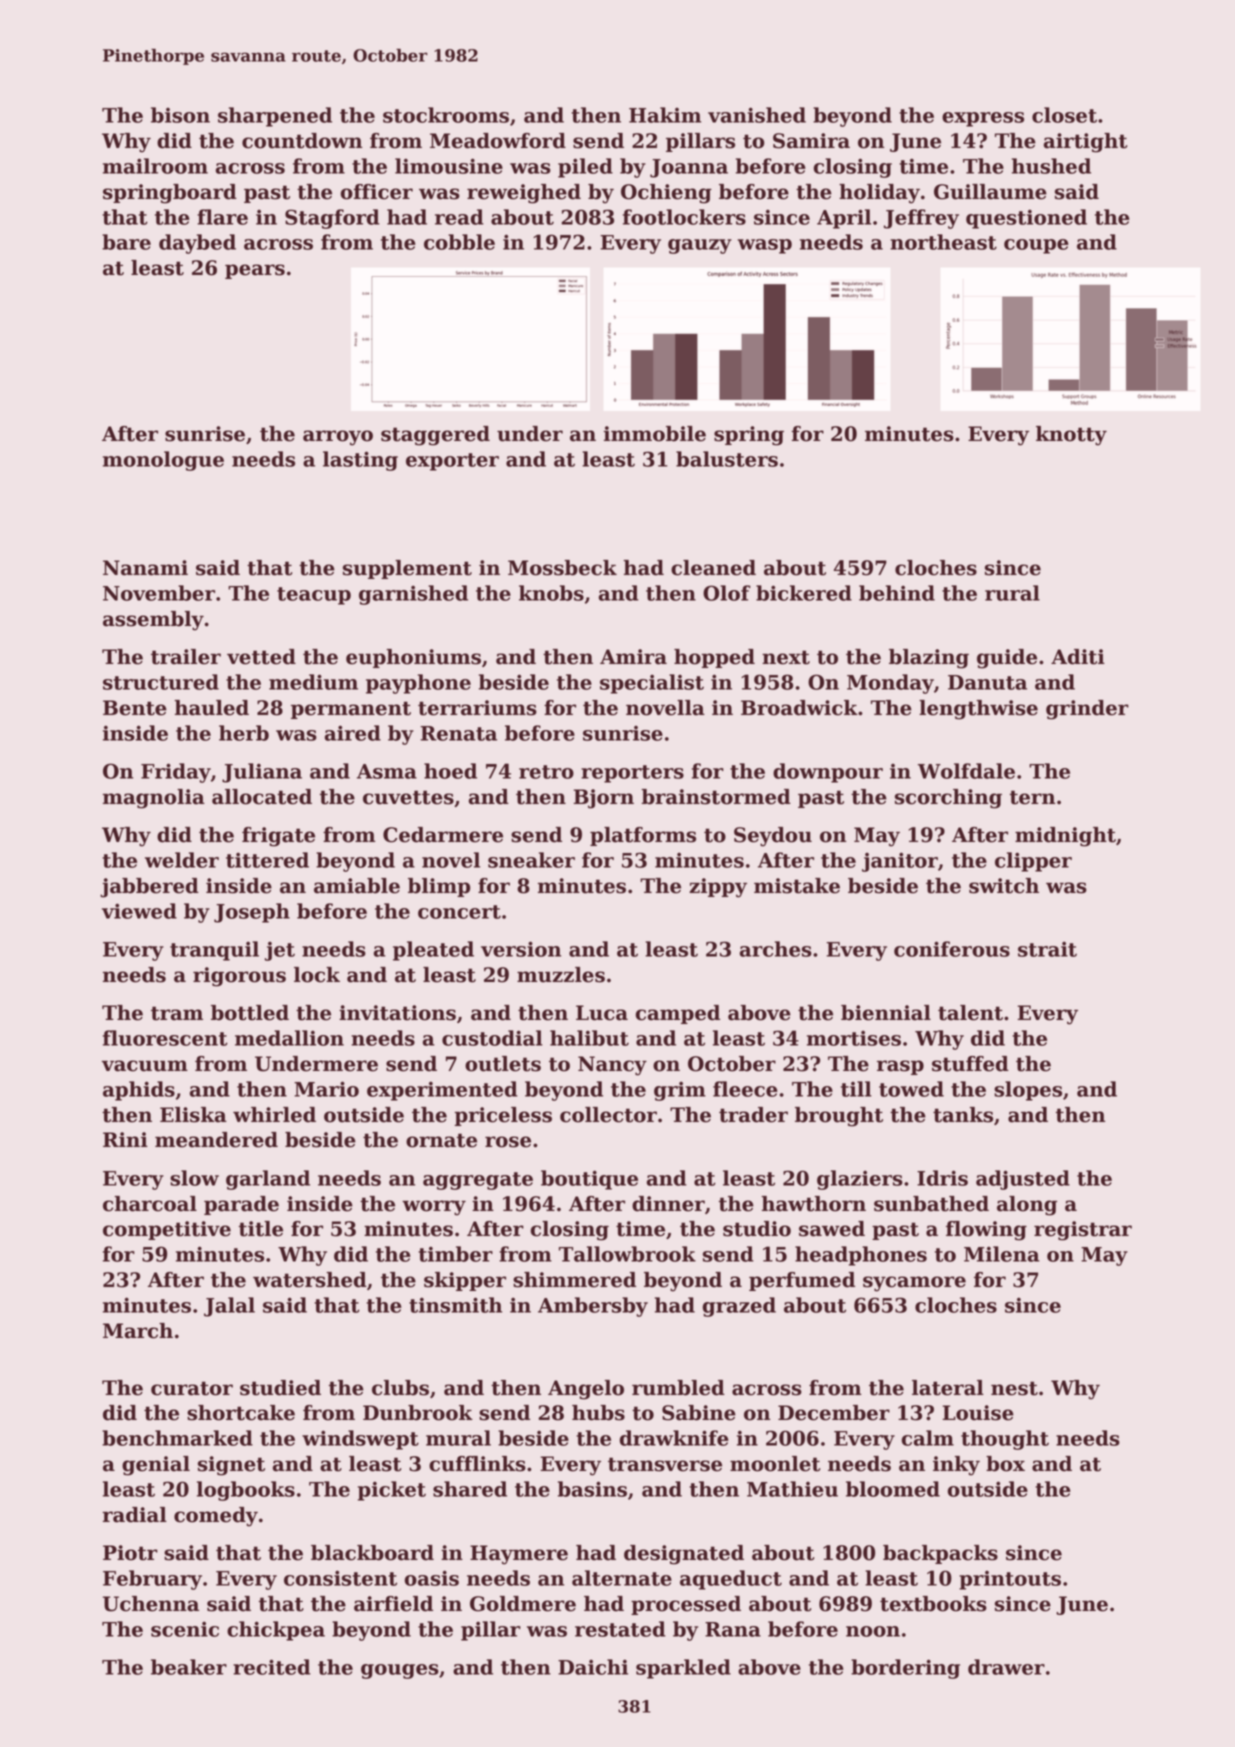 The width and height of the screenshot is (1235, 1747). I want to click on reweighed, so click(524, 194).
